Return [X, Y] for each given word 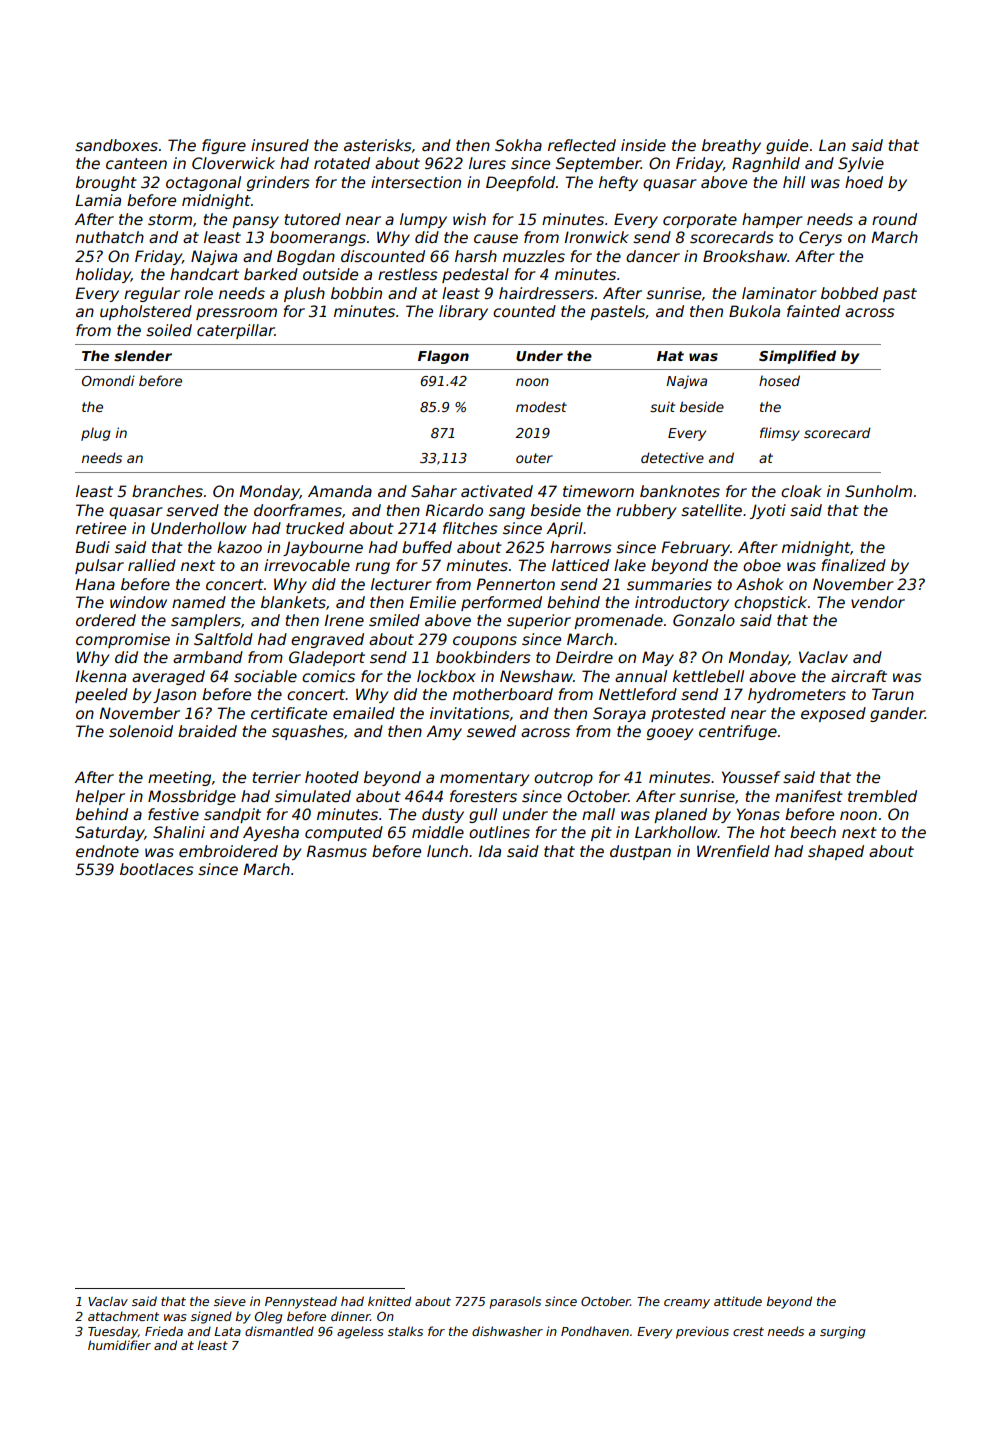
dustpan [640, 852]
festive [173, 814]
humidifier [119, 1345]
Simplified [797, 357]
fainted [813, 311]
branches [167, 491]
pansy [255, 222]
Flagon [443, 357]
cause [496, 238]
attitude [738, 1301]
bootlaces [157, 869]
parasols [515, 1302]
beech [813, 832]
